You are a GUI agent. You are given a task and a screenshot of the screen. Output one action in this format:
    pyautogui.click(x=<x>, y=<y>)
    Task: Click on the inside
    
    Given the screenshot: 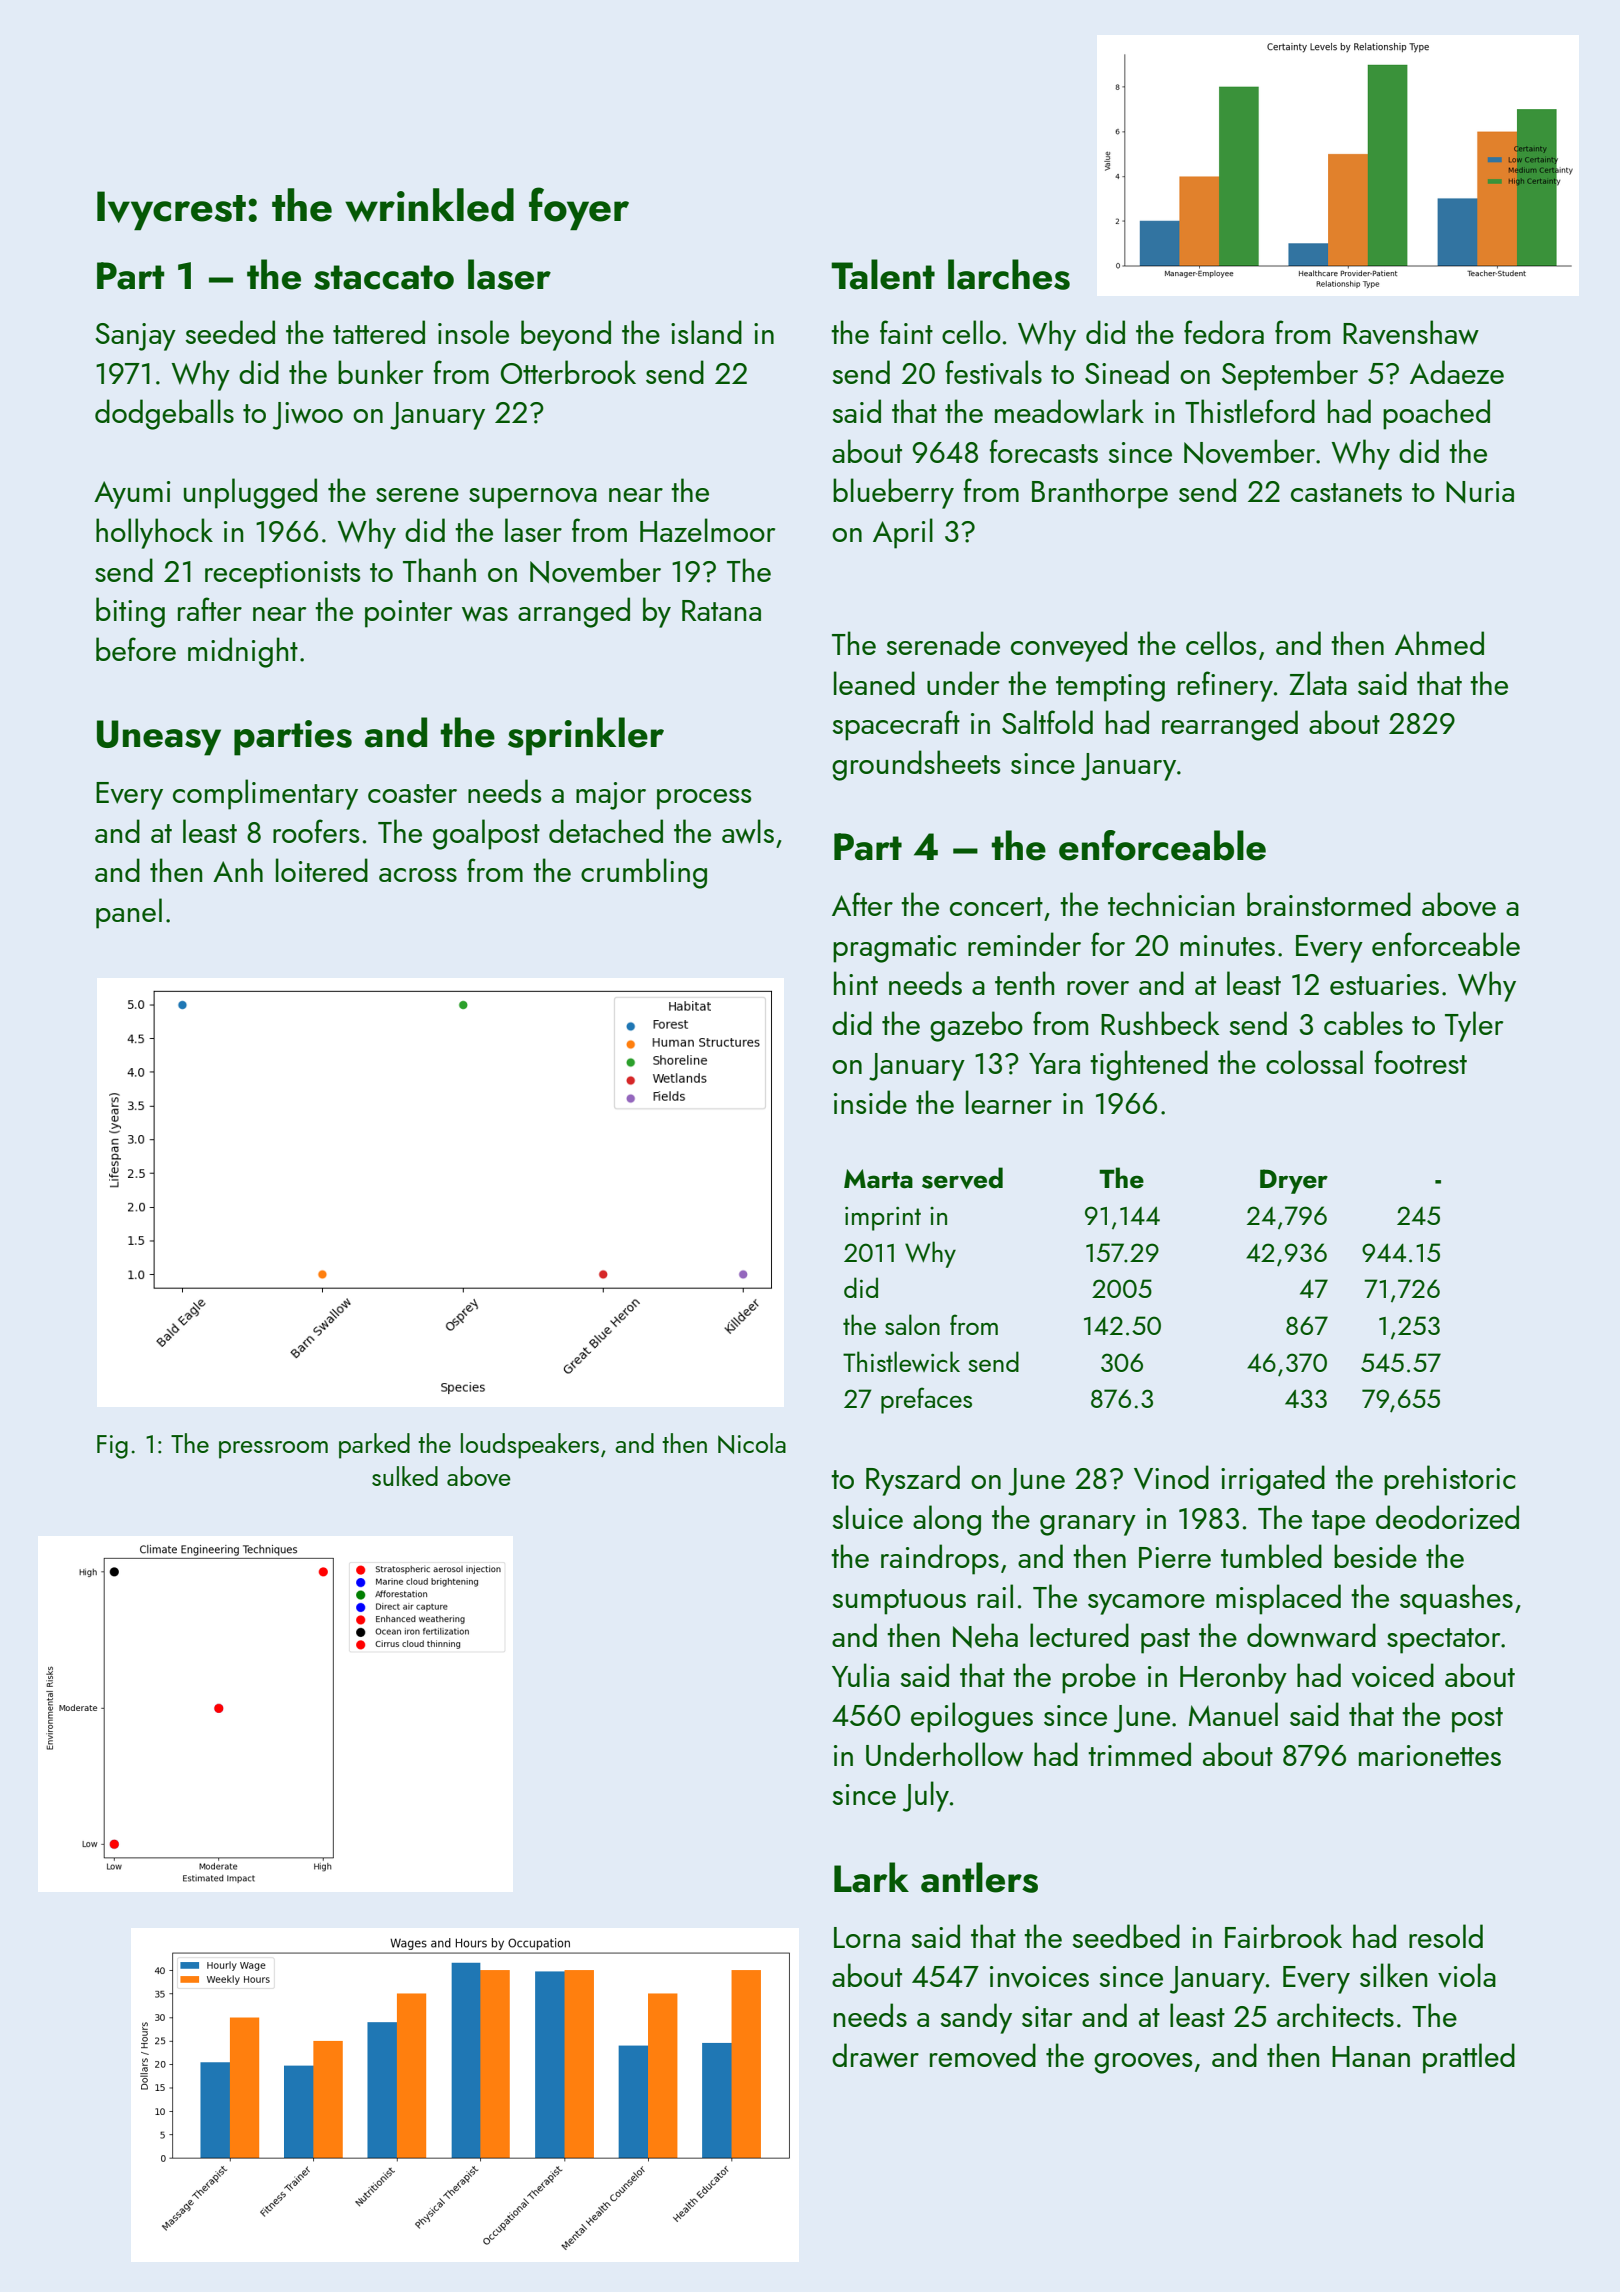 What is the action you would take?
    pyautogui.click(x=870, y=1102)
